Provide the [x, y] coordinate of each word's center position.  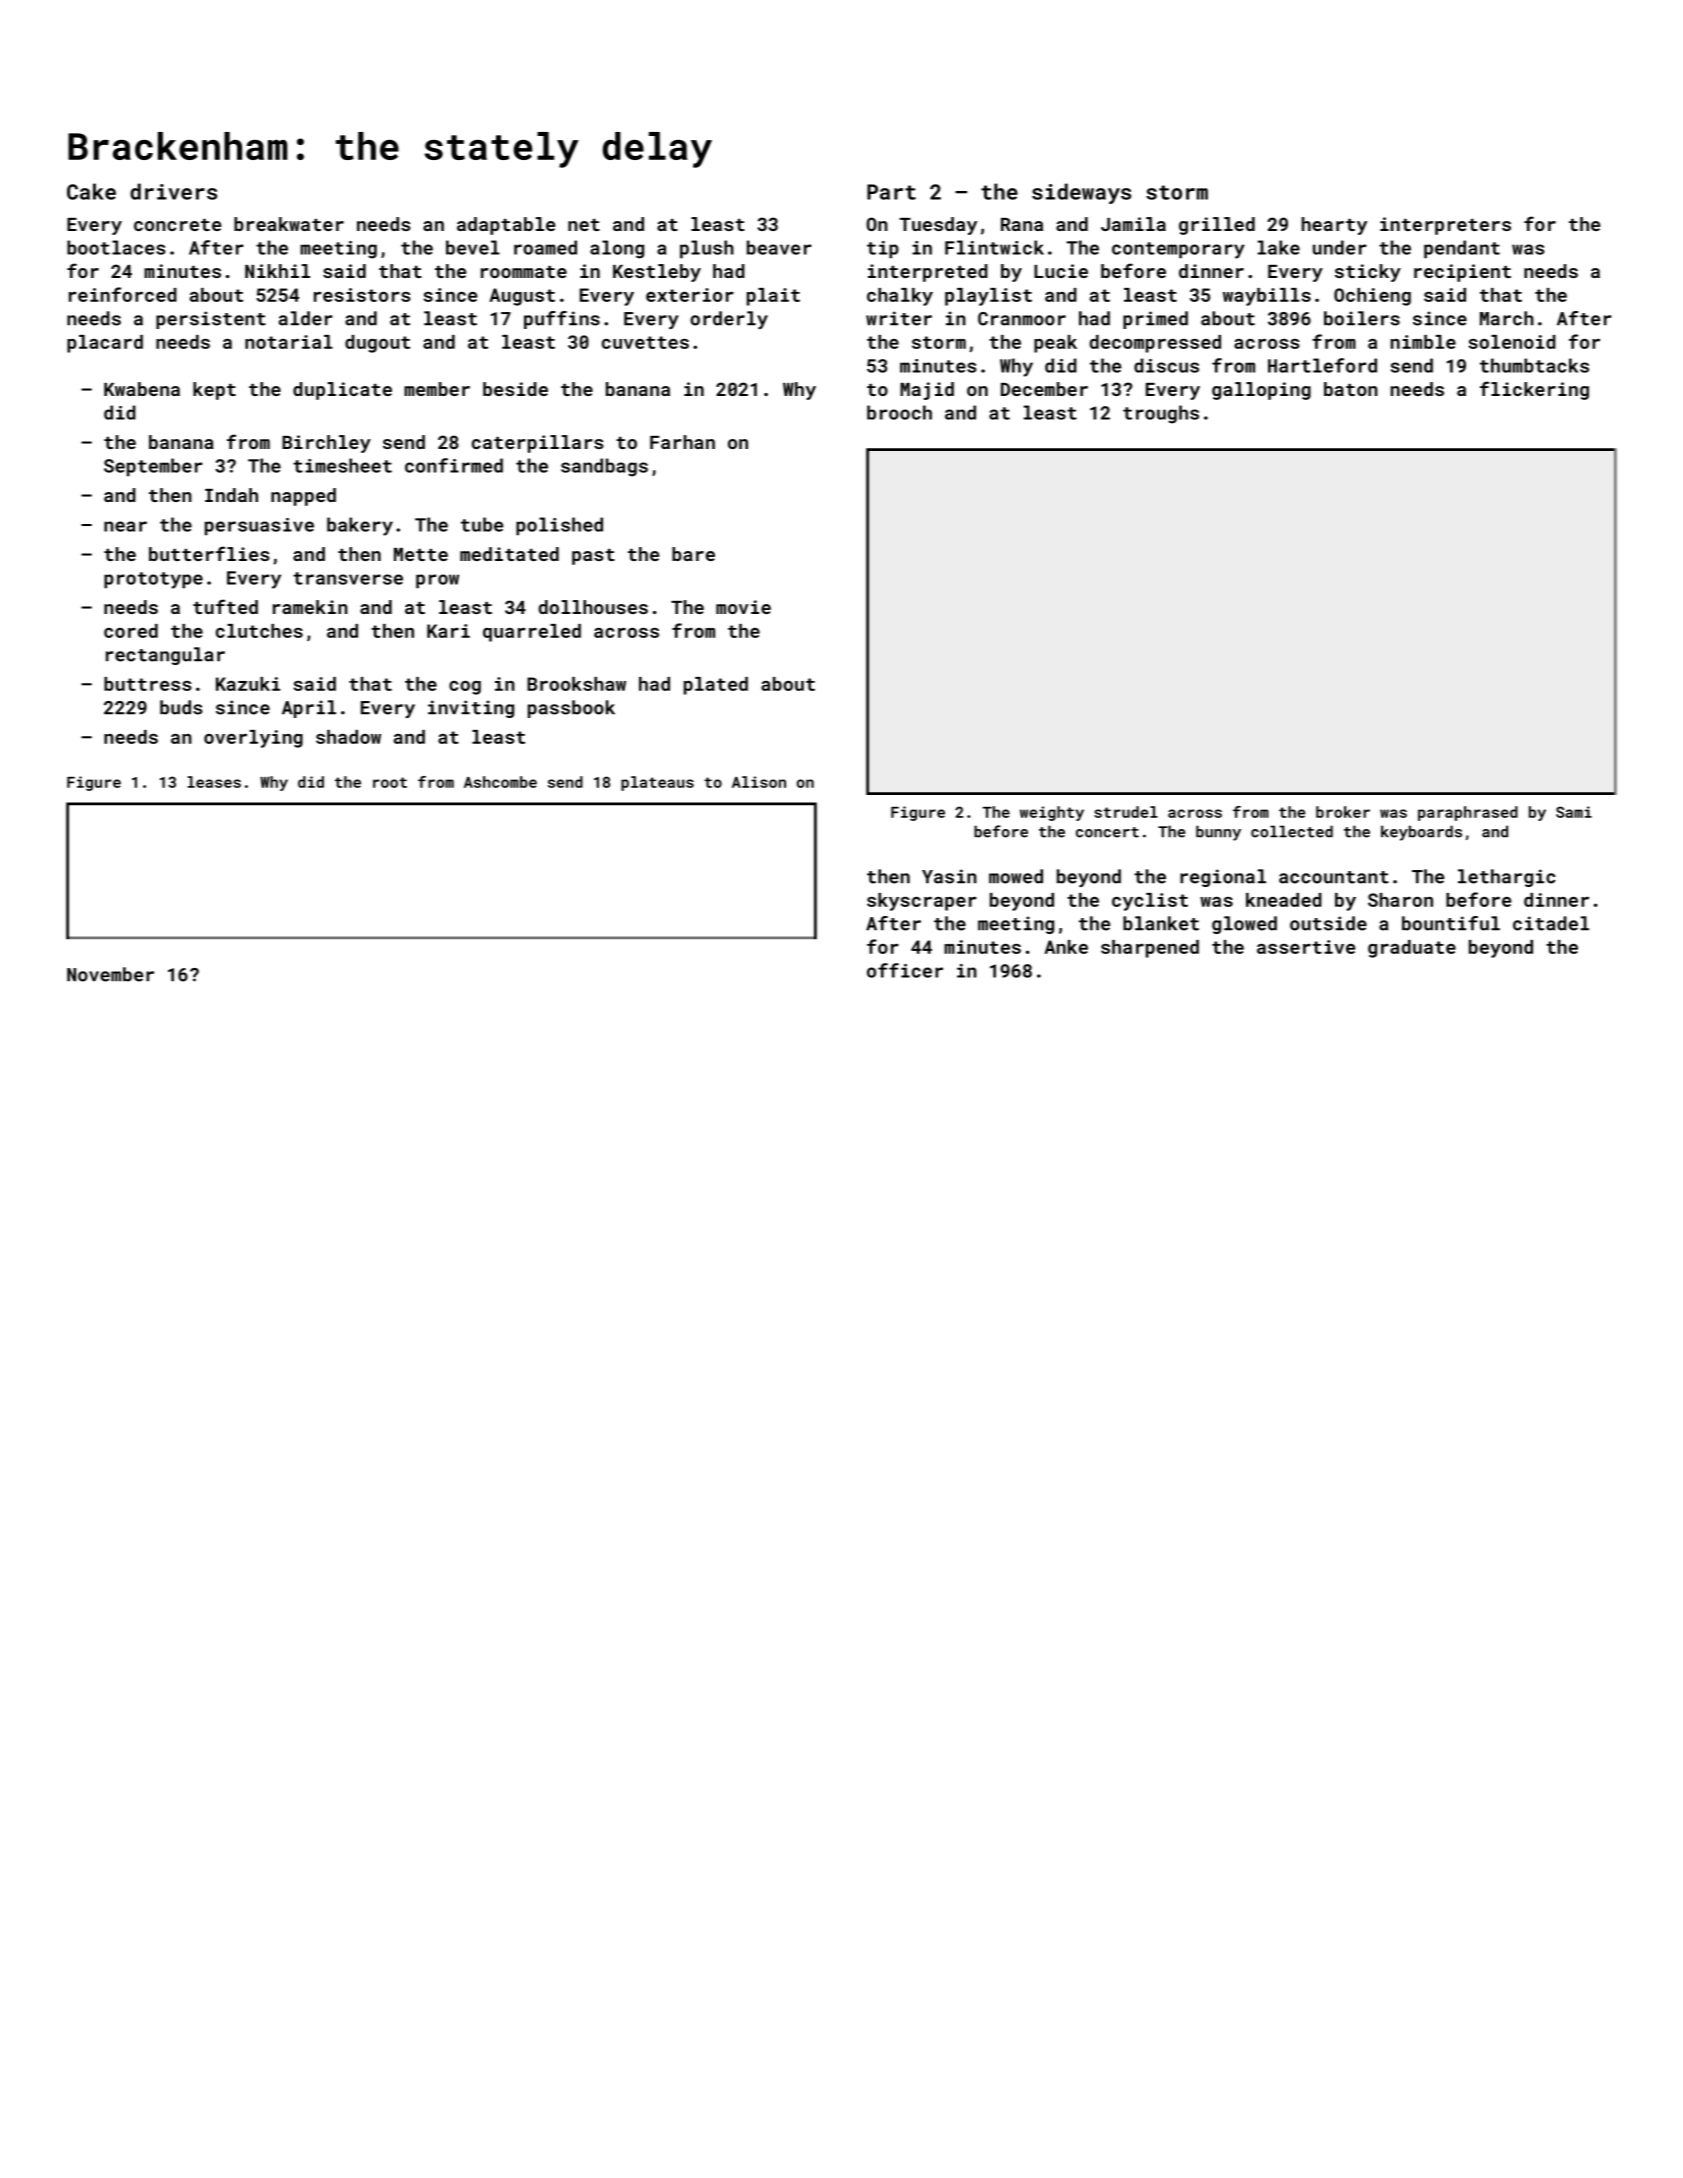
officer [905, 970]
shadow [348, 737]
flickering [1534, 390]
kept [214, 391]
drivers [173, 191]
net [584, 225]
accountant [1334, 877]
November [110, 974]
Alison [759, 782]
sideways [1081, 193]
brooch [899, 412]
